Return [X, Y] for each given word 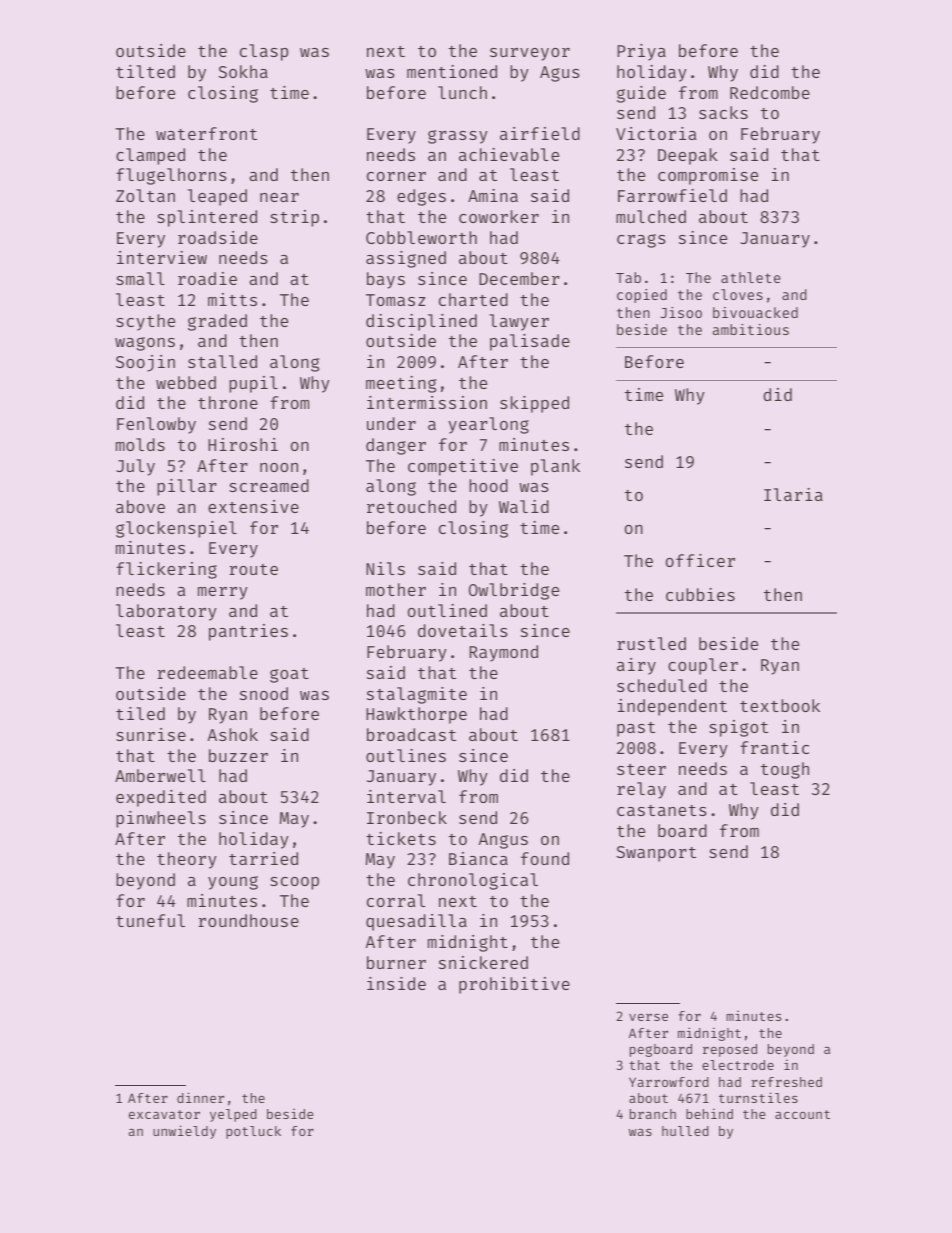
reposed [730, 1050]
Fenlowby [156, 425]
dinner [200, 1097]
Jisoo [681, 312]
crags [641, 241]
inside [396, 983]
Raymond [503, 653]
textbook [780, 705]
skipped [534, 404]
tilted [145, 71]
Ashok [233, 734]
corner [396, 176]
